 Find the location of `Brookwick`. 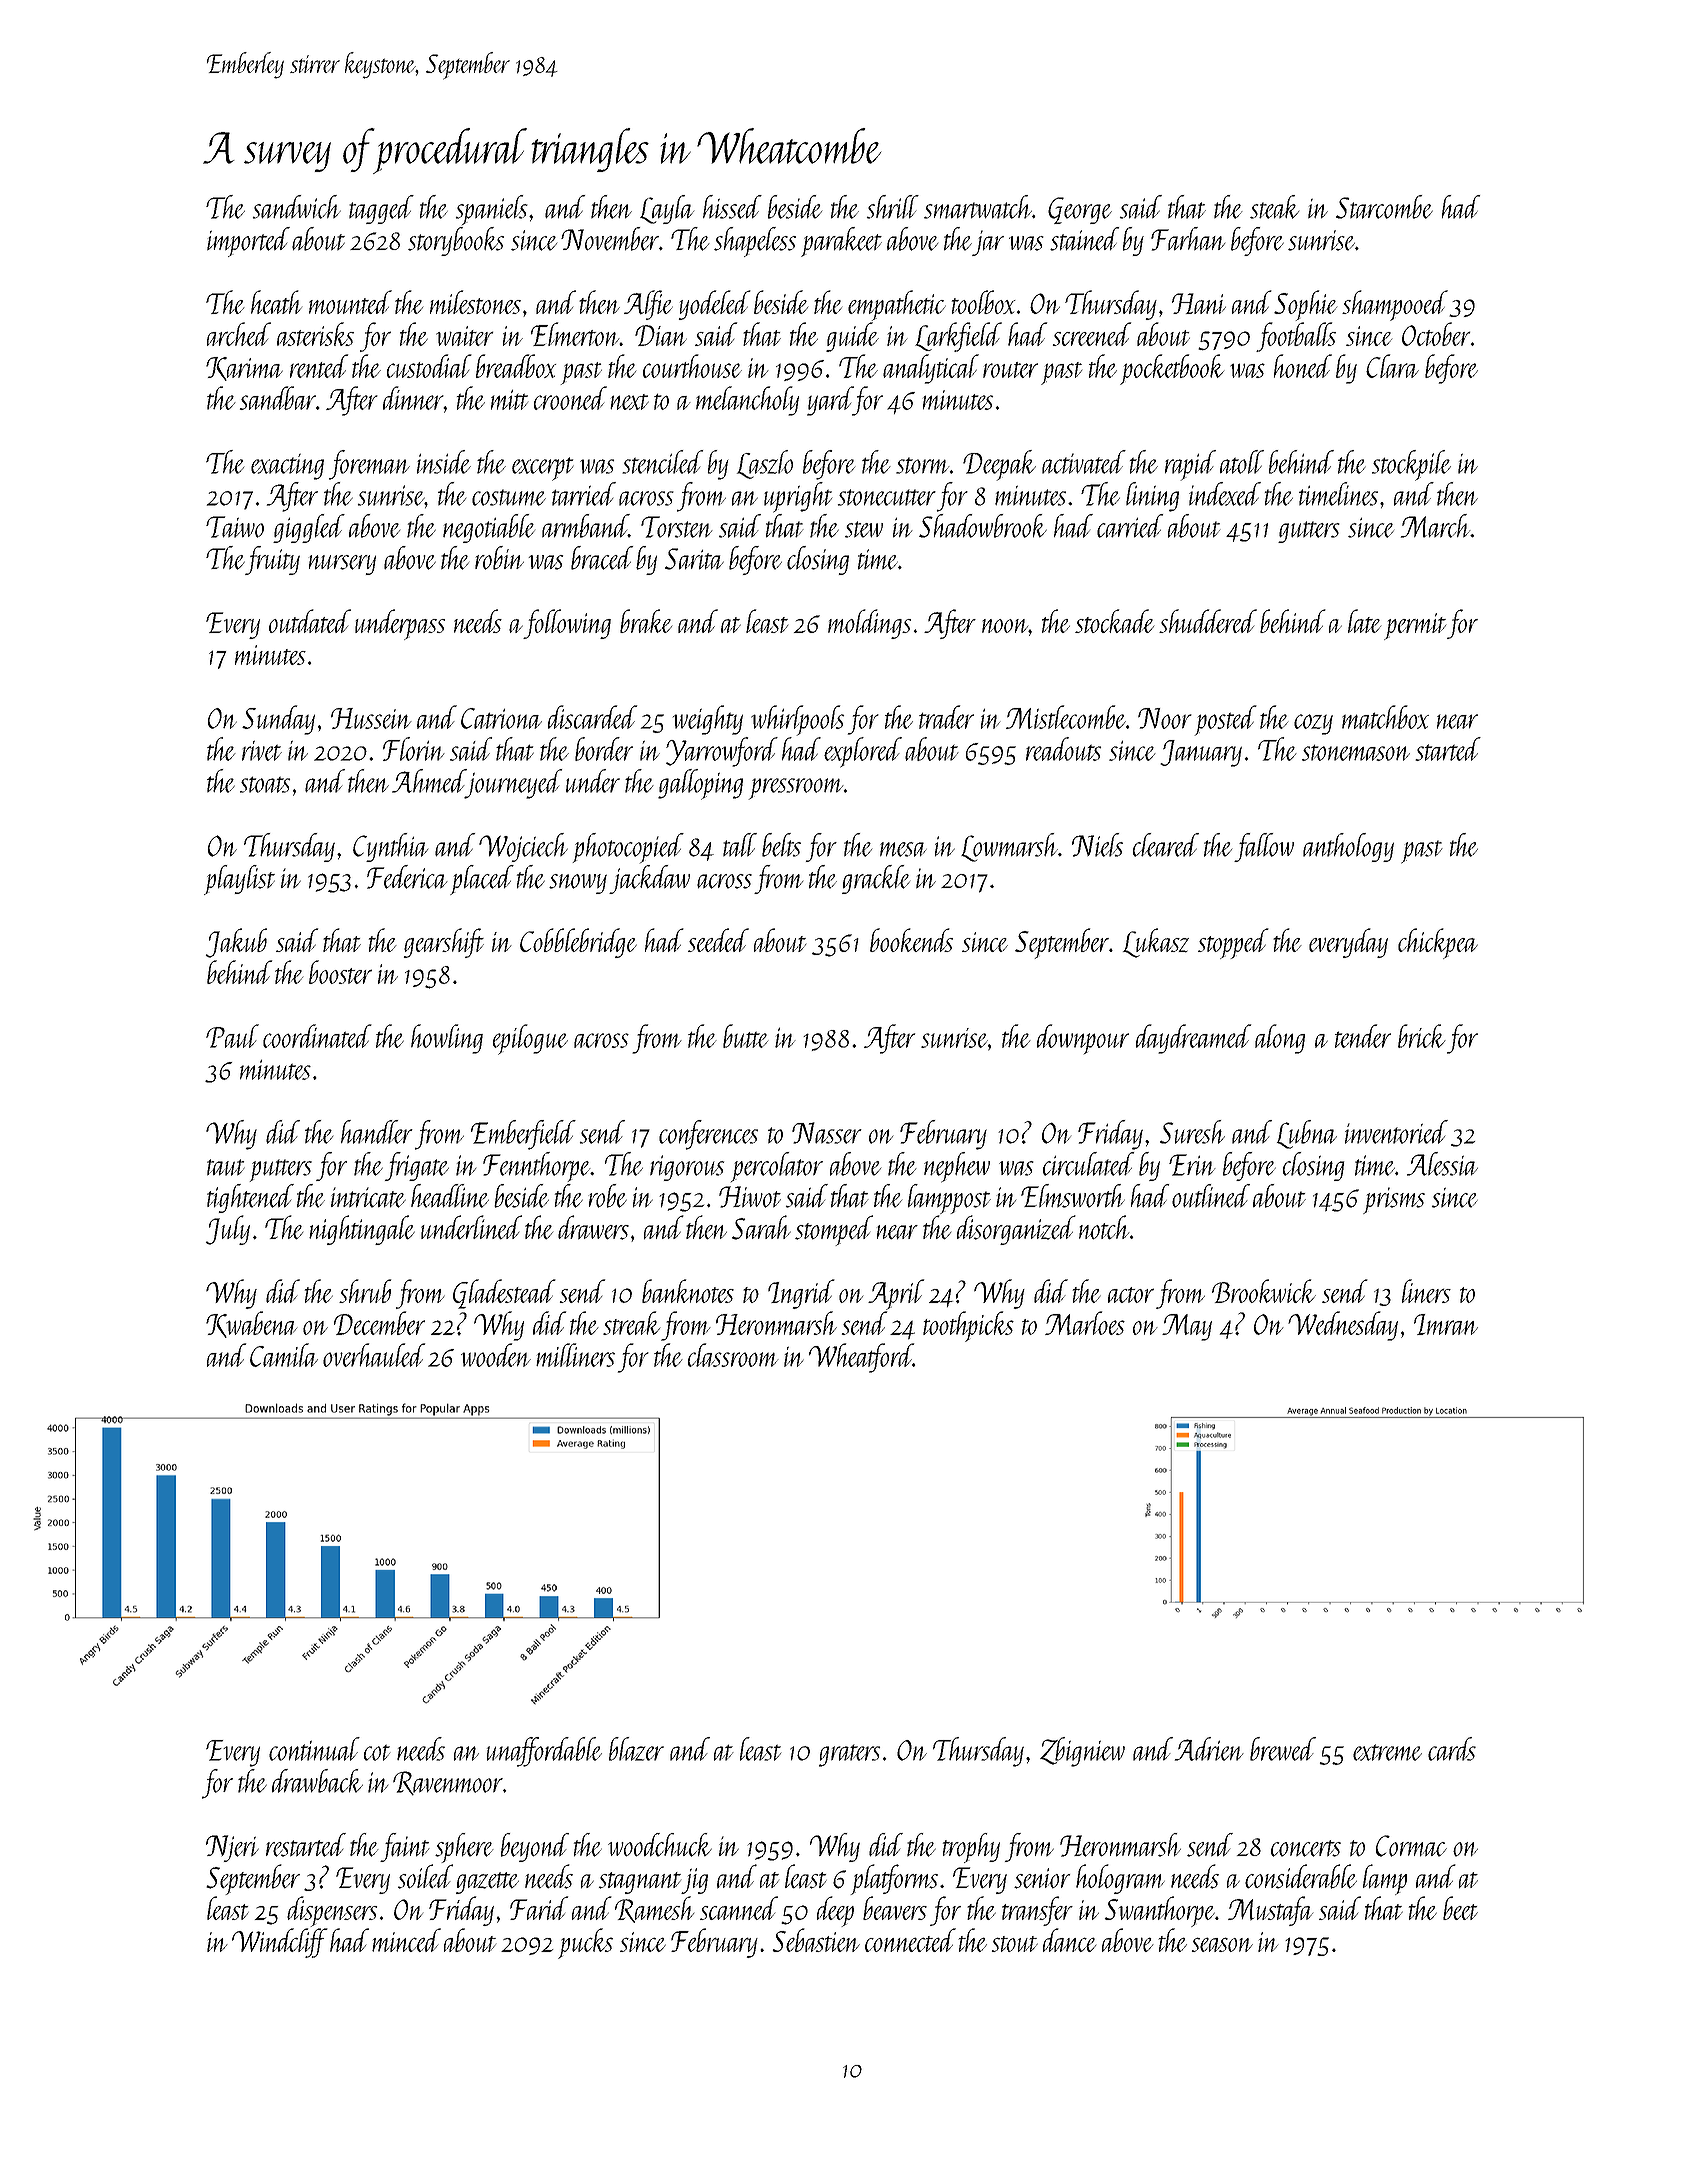

Brookwick is located at coordinates (1264, 1291).
